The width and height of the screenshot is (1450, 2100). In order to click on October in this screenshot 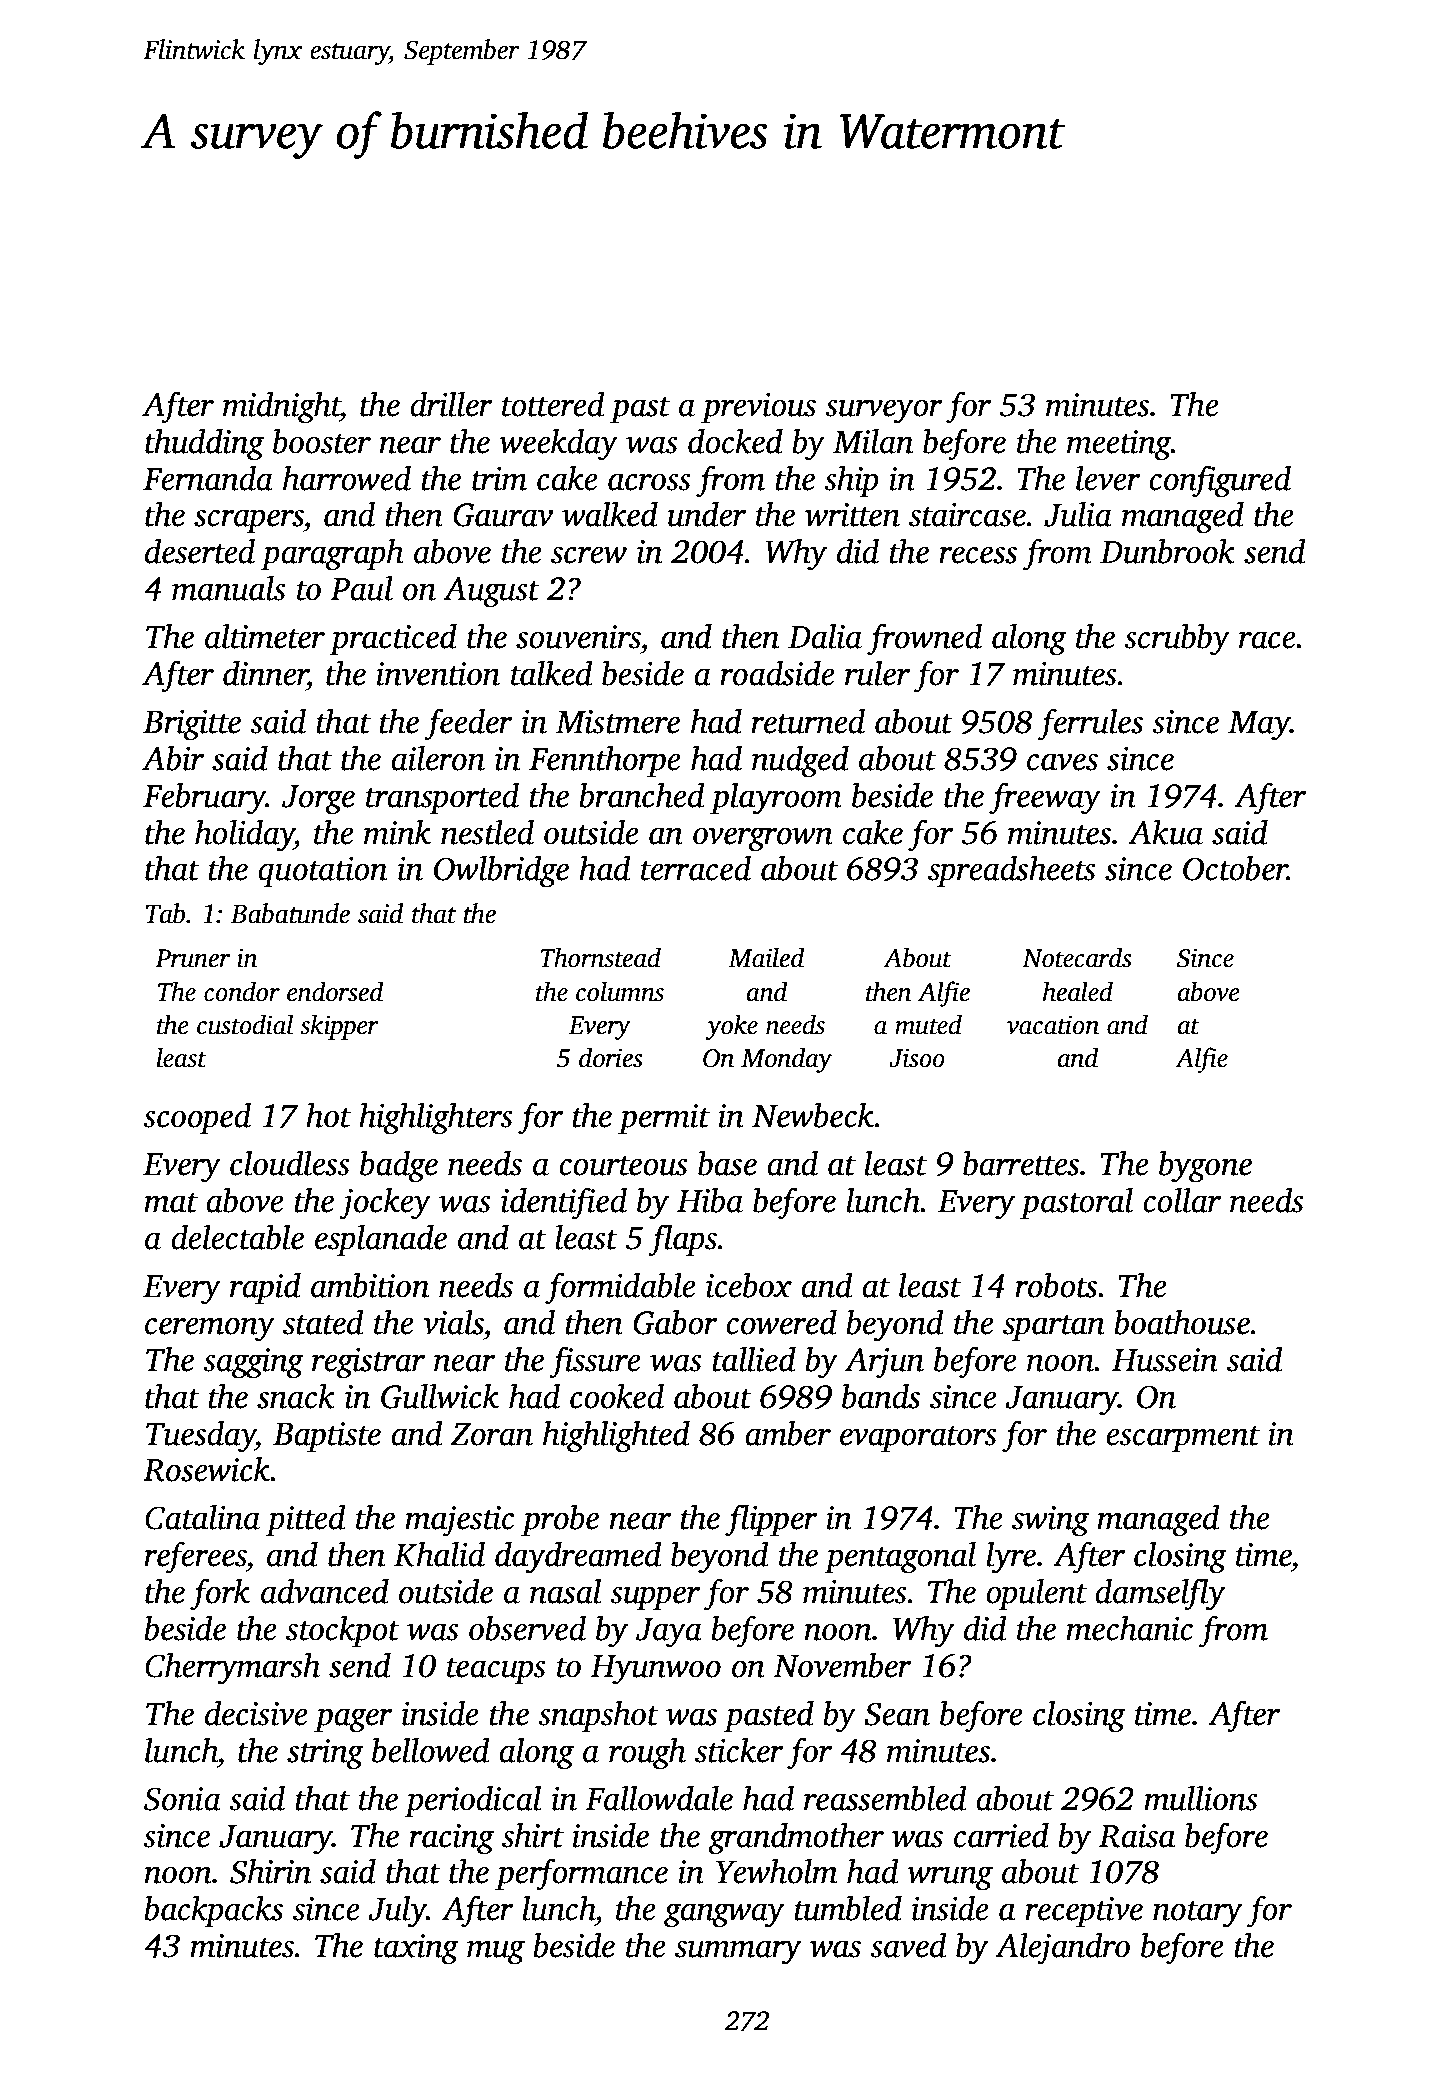, I will do `click(1235, 868)`.
